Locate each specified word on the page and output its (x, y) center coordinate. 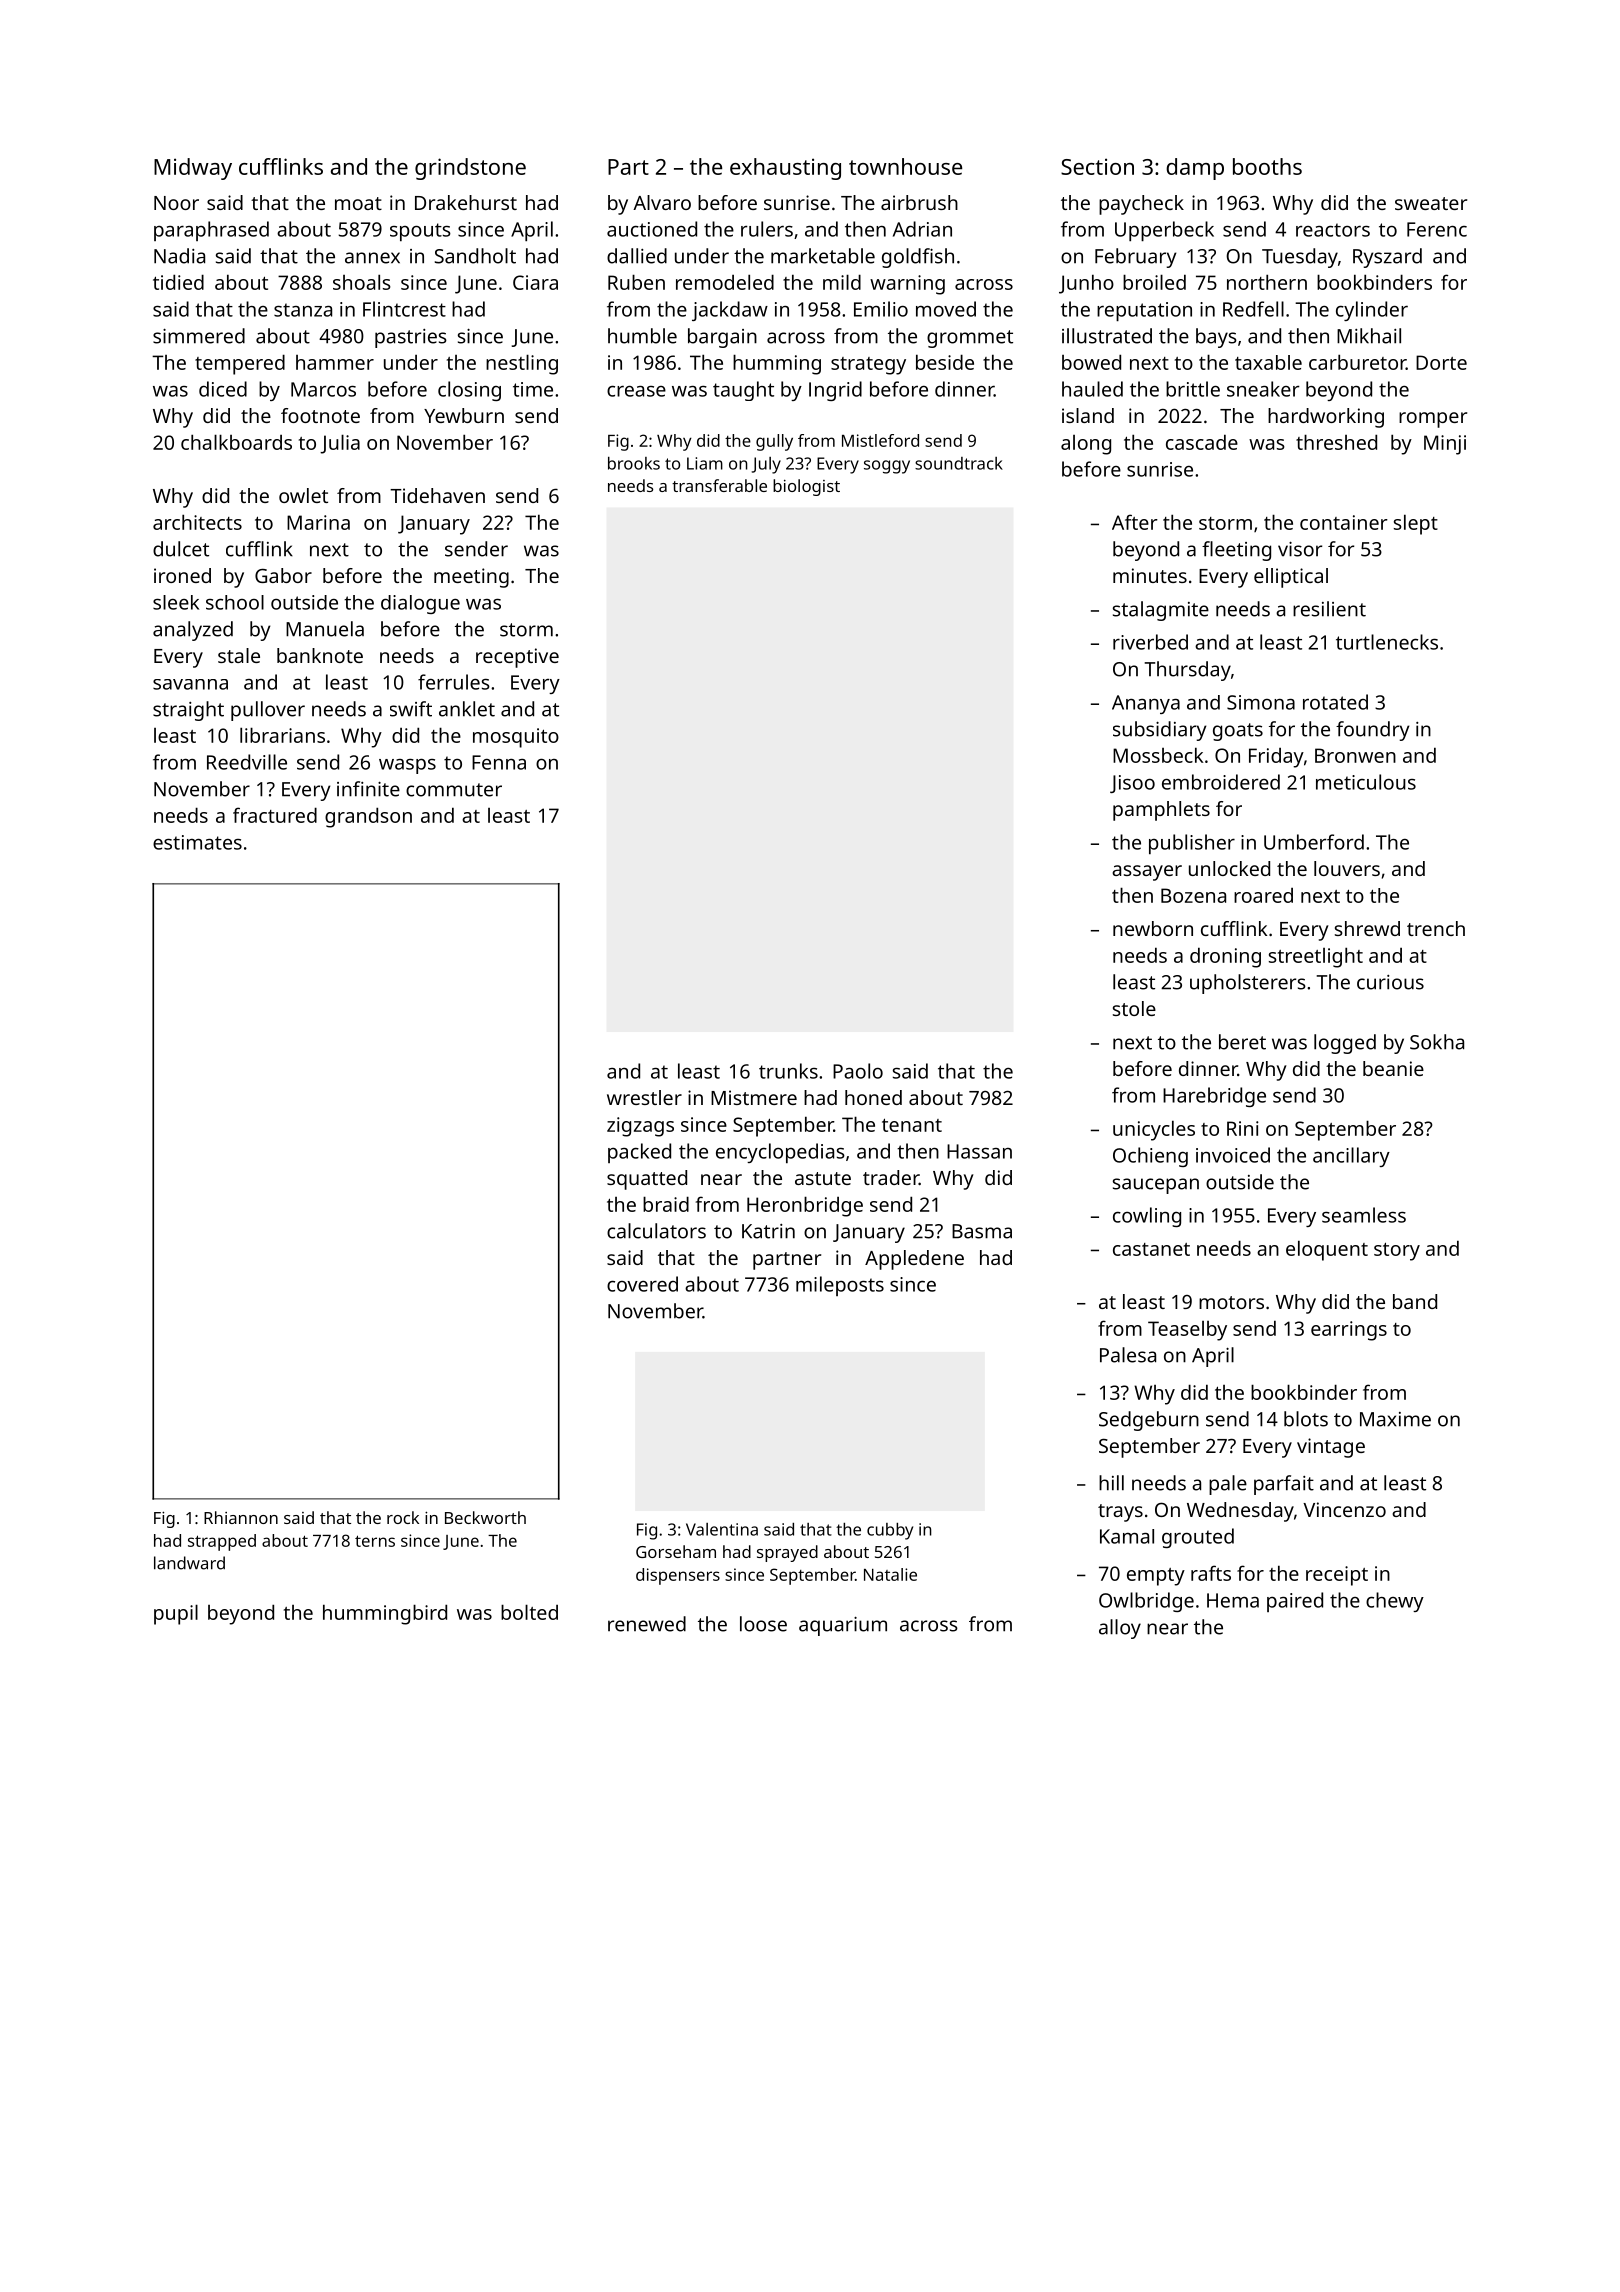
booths (1267, 166)
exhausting (785, 169)
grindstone (470, 169)
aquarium (843, 1626)
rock (403, 1517)
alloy (1120, 1629)
